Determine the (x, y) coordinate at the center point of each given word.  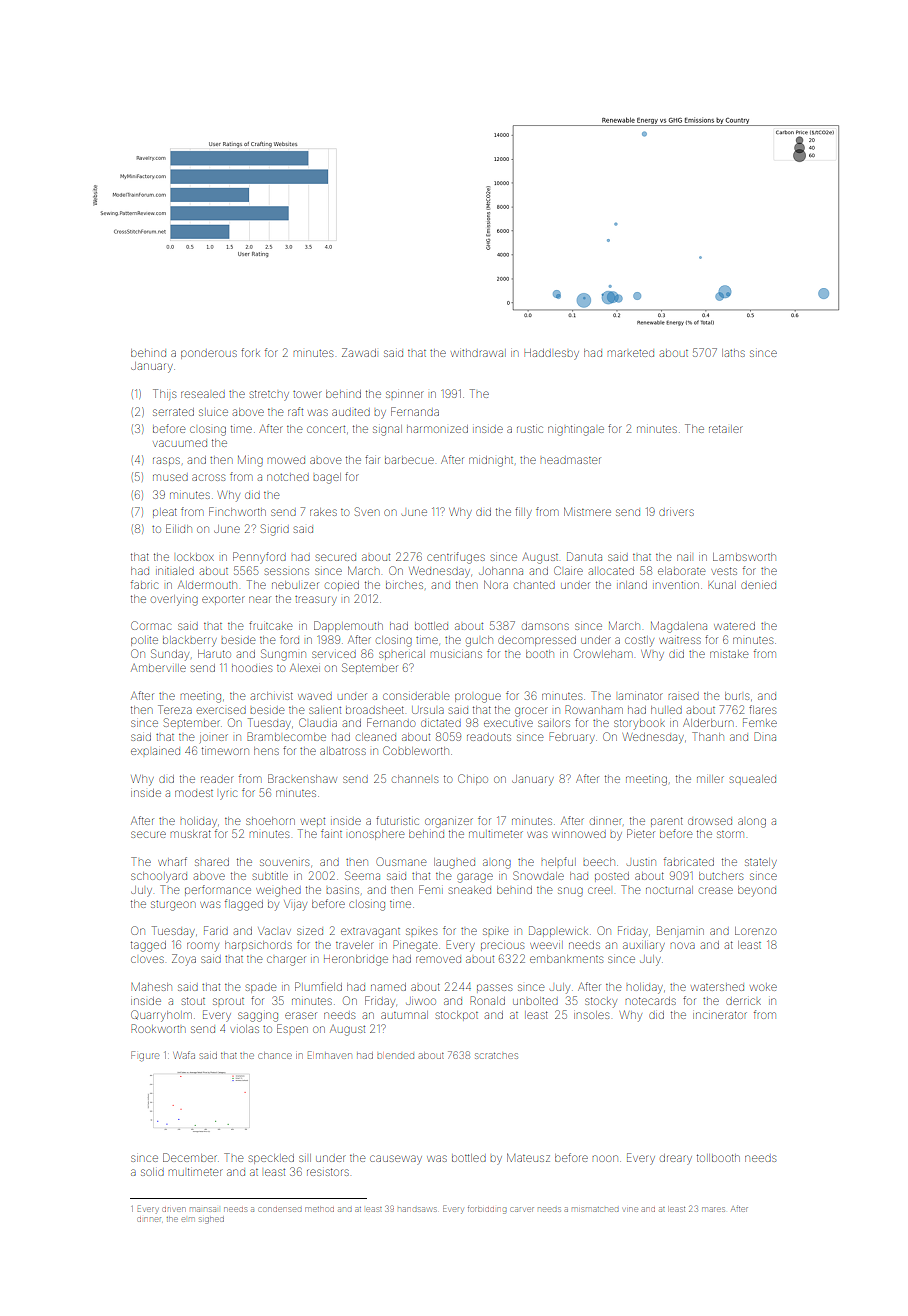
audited (351, 412)
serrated (173, 412)
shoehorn (270, 821)
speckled (271, 1159)
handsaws (417, 1209)
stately (761, 863)
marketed (631, 353)
